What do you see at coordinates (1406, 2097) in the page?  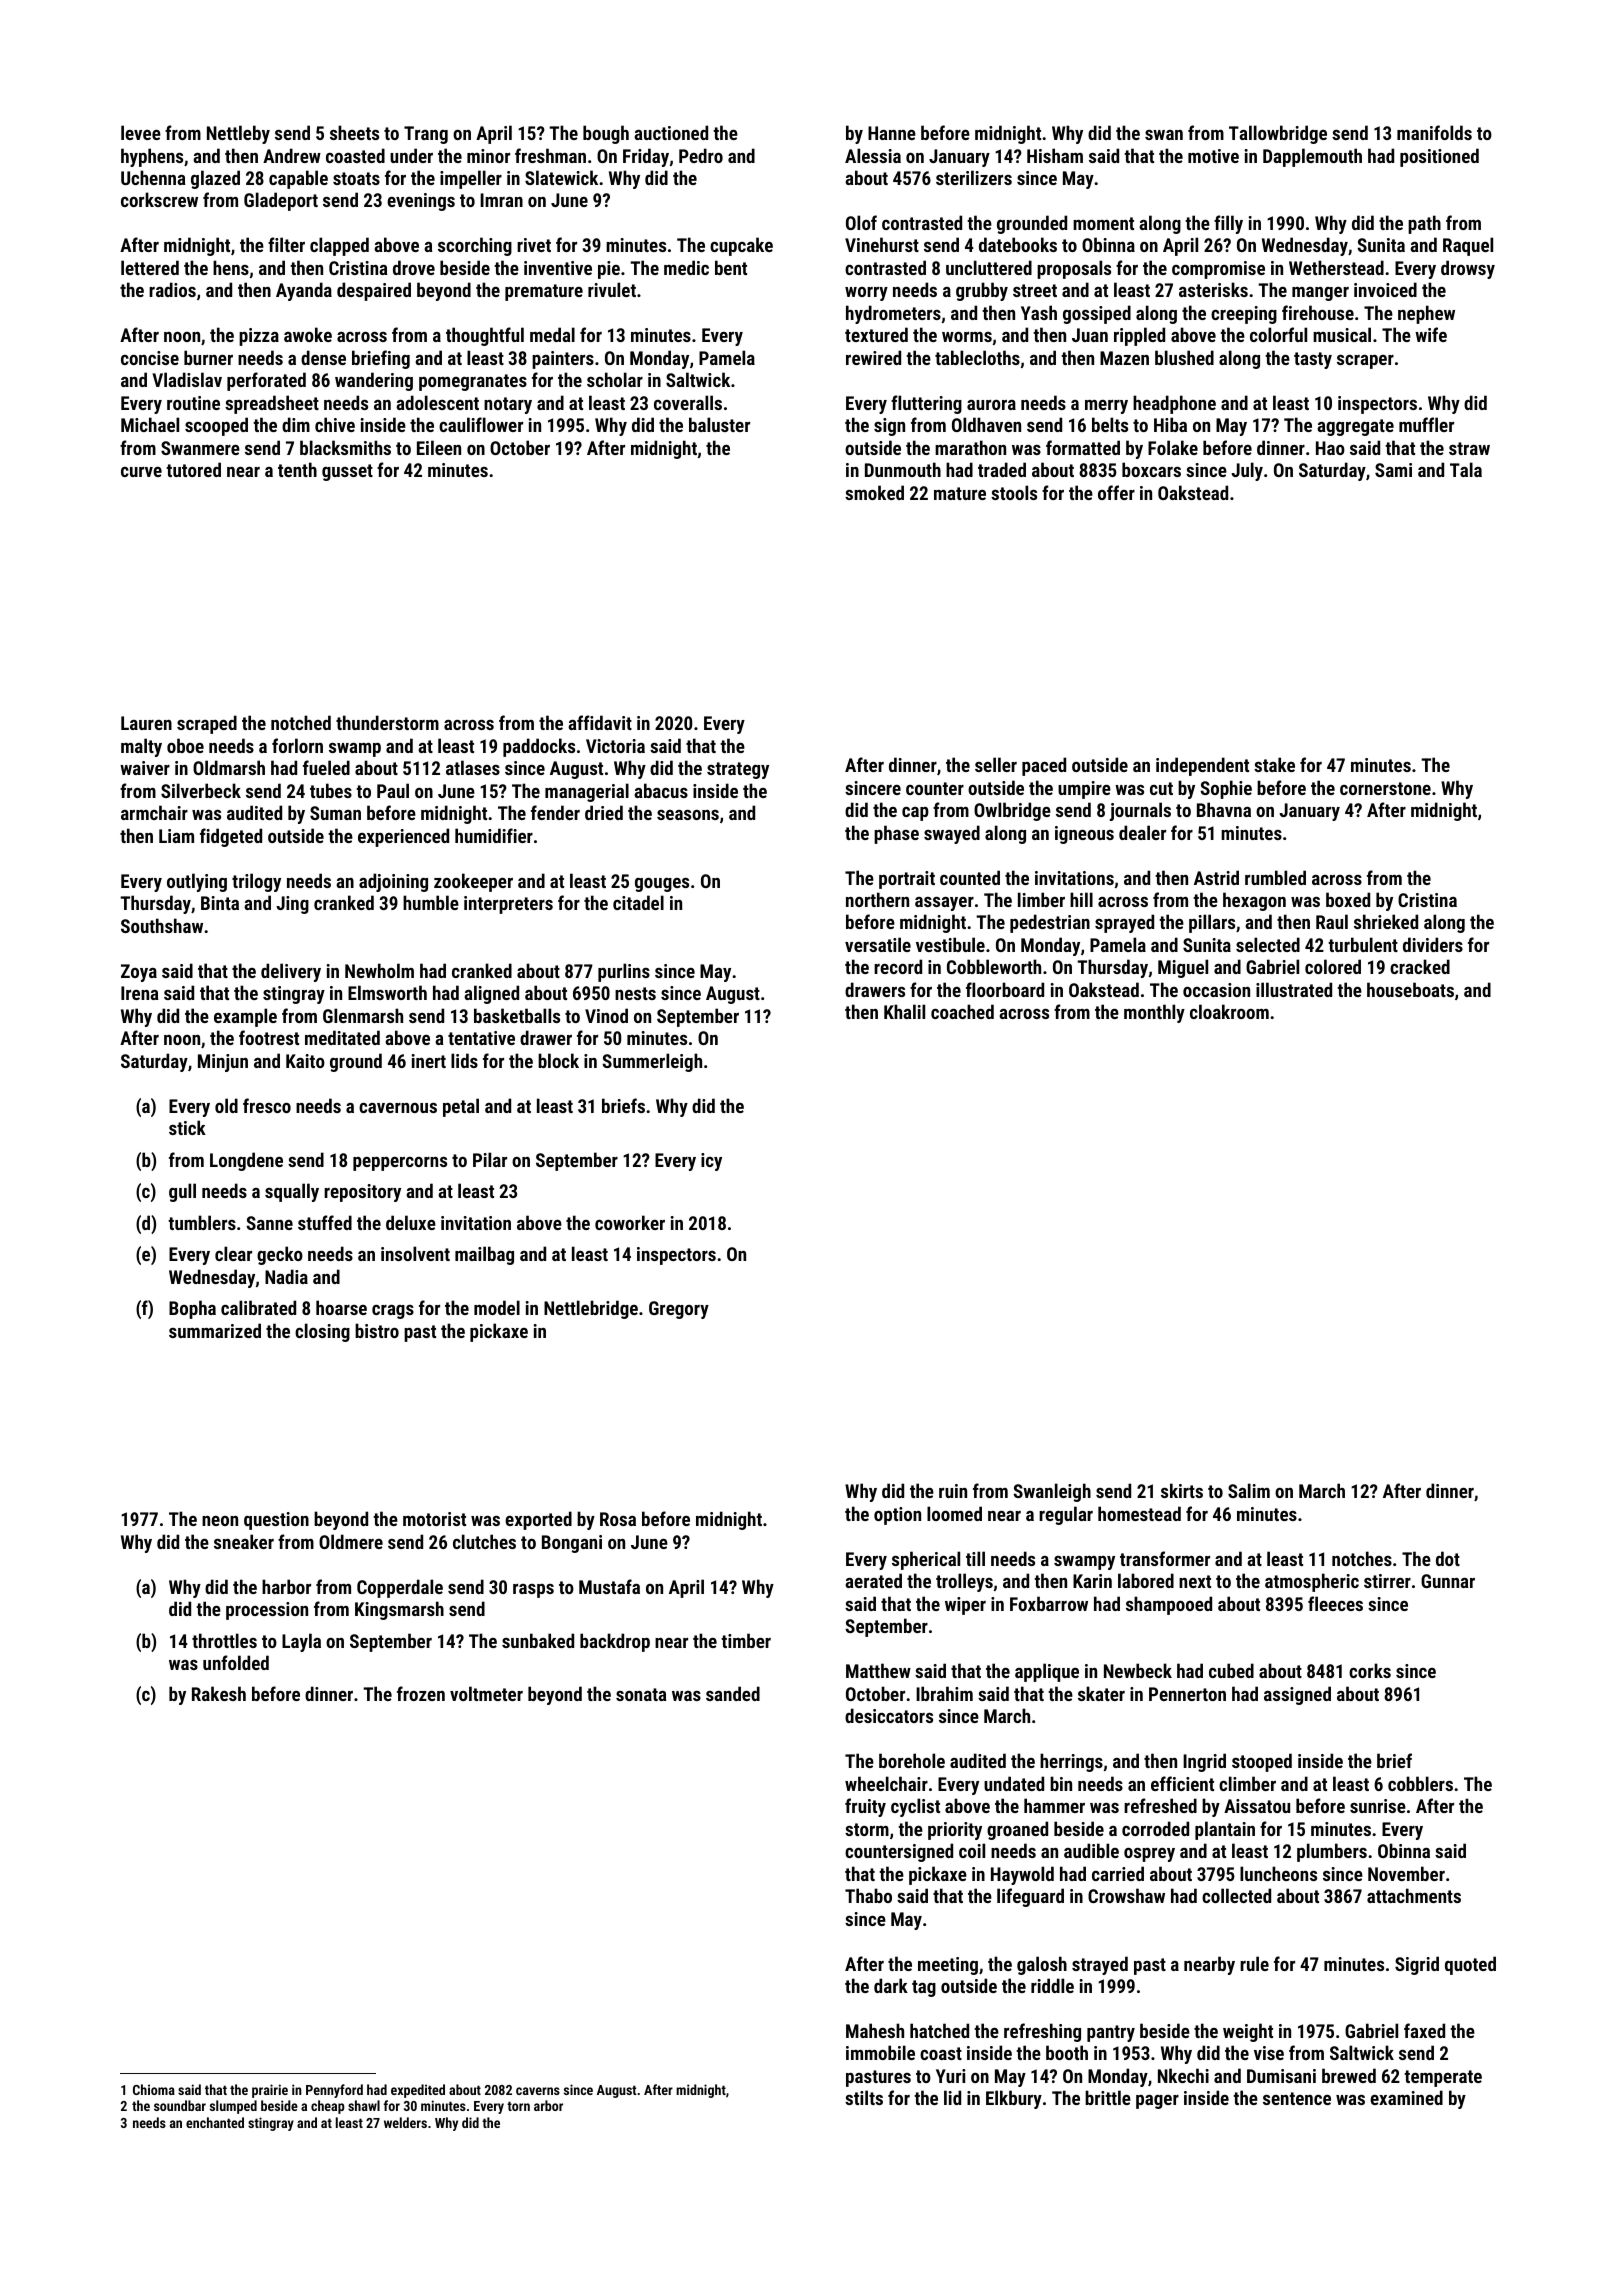 I see `examined` at bounding box center [1406, 2097].
